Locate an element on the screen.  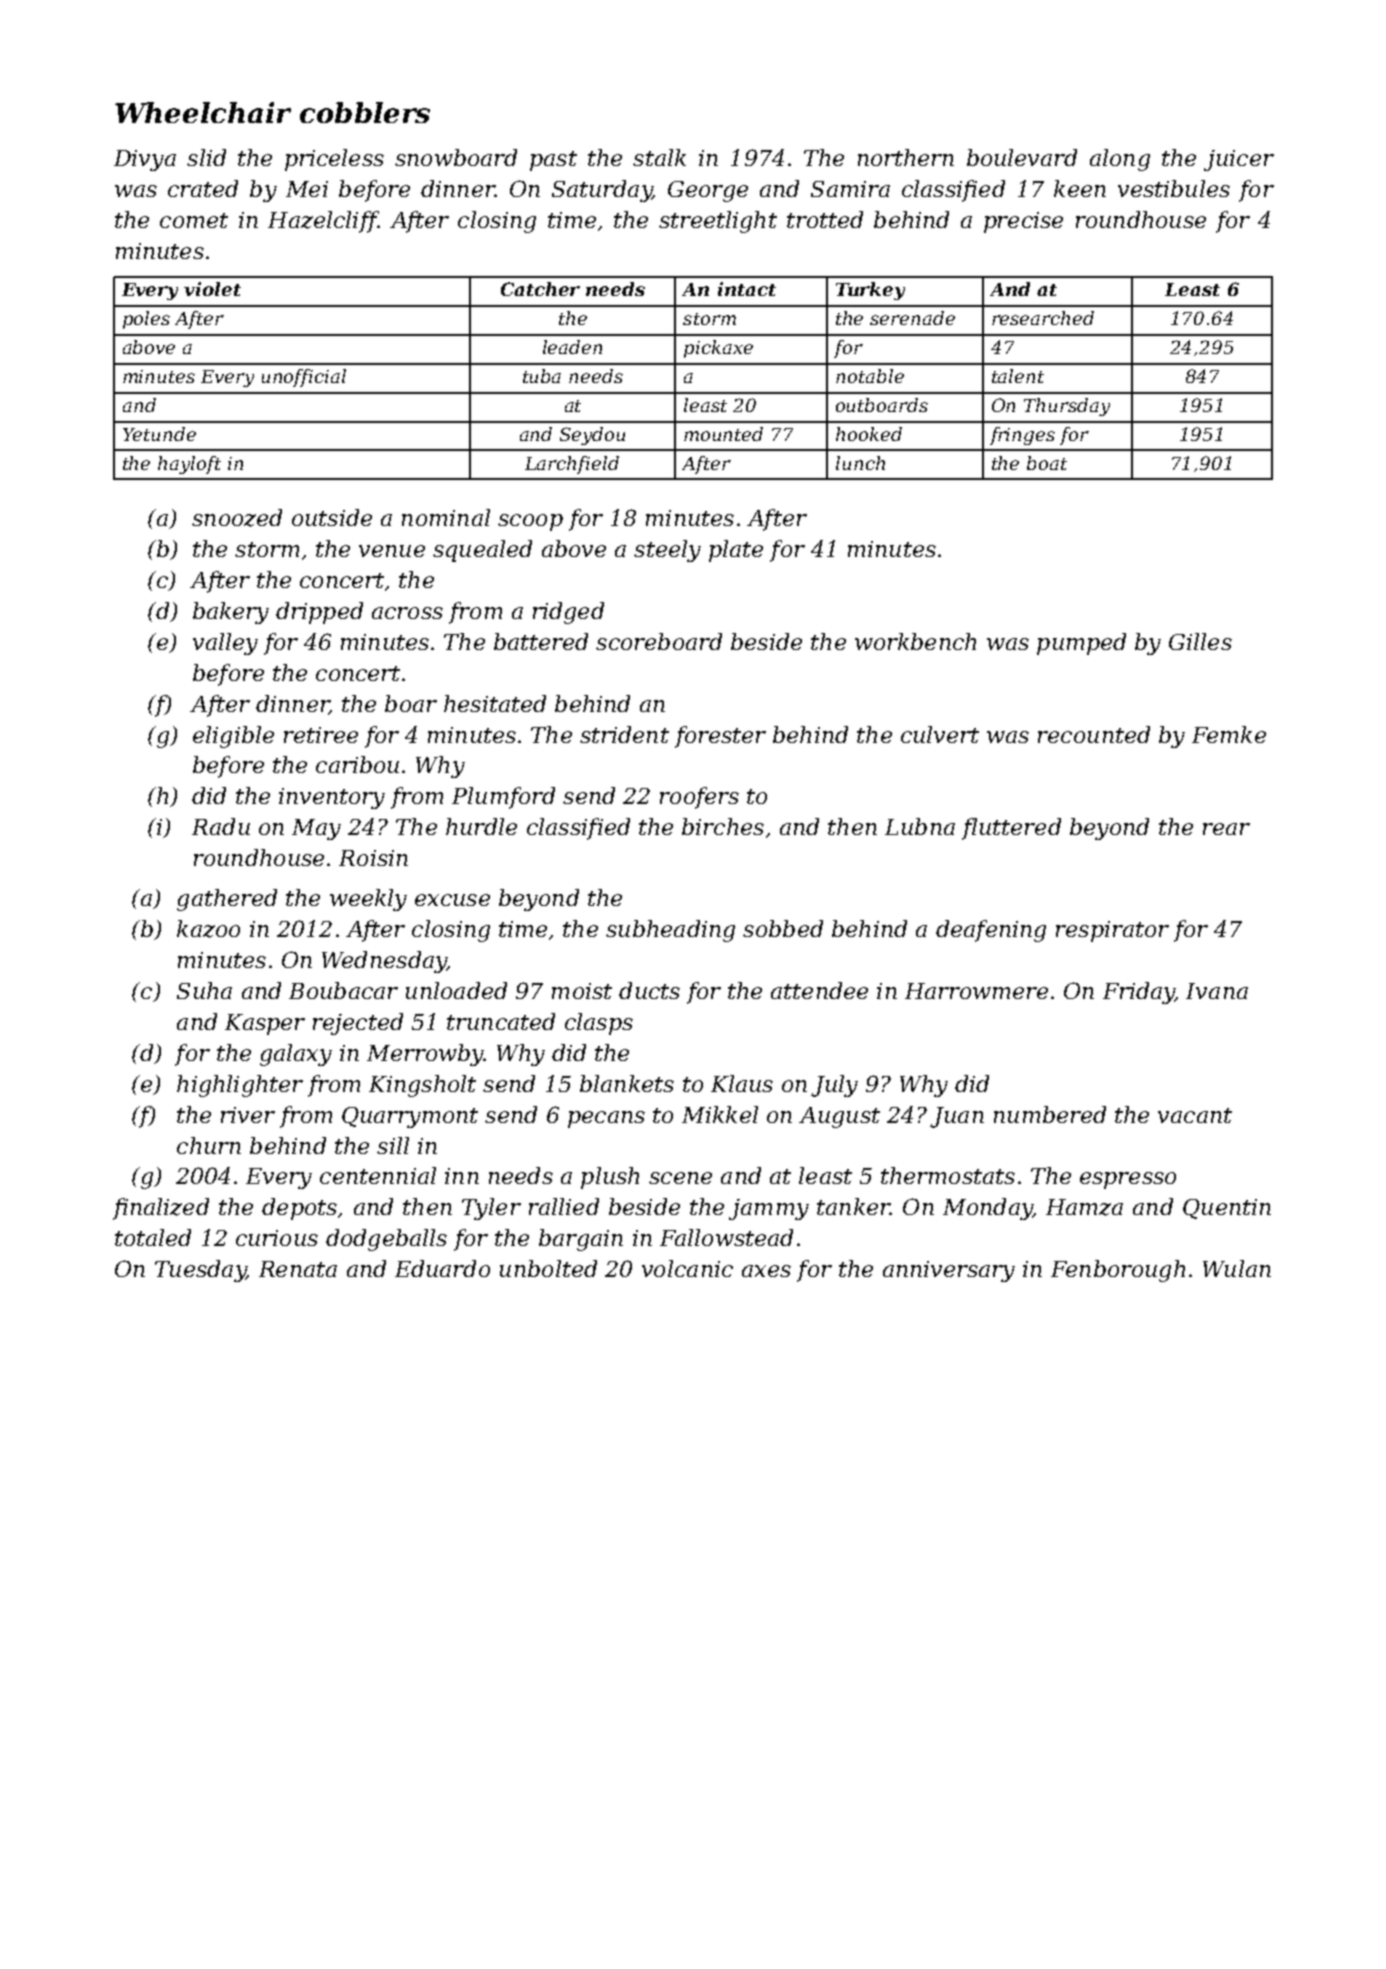
Hazelcliff is located at coordinates (323, 222).
